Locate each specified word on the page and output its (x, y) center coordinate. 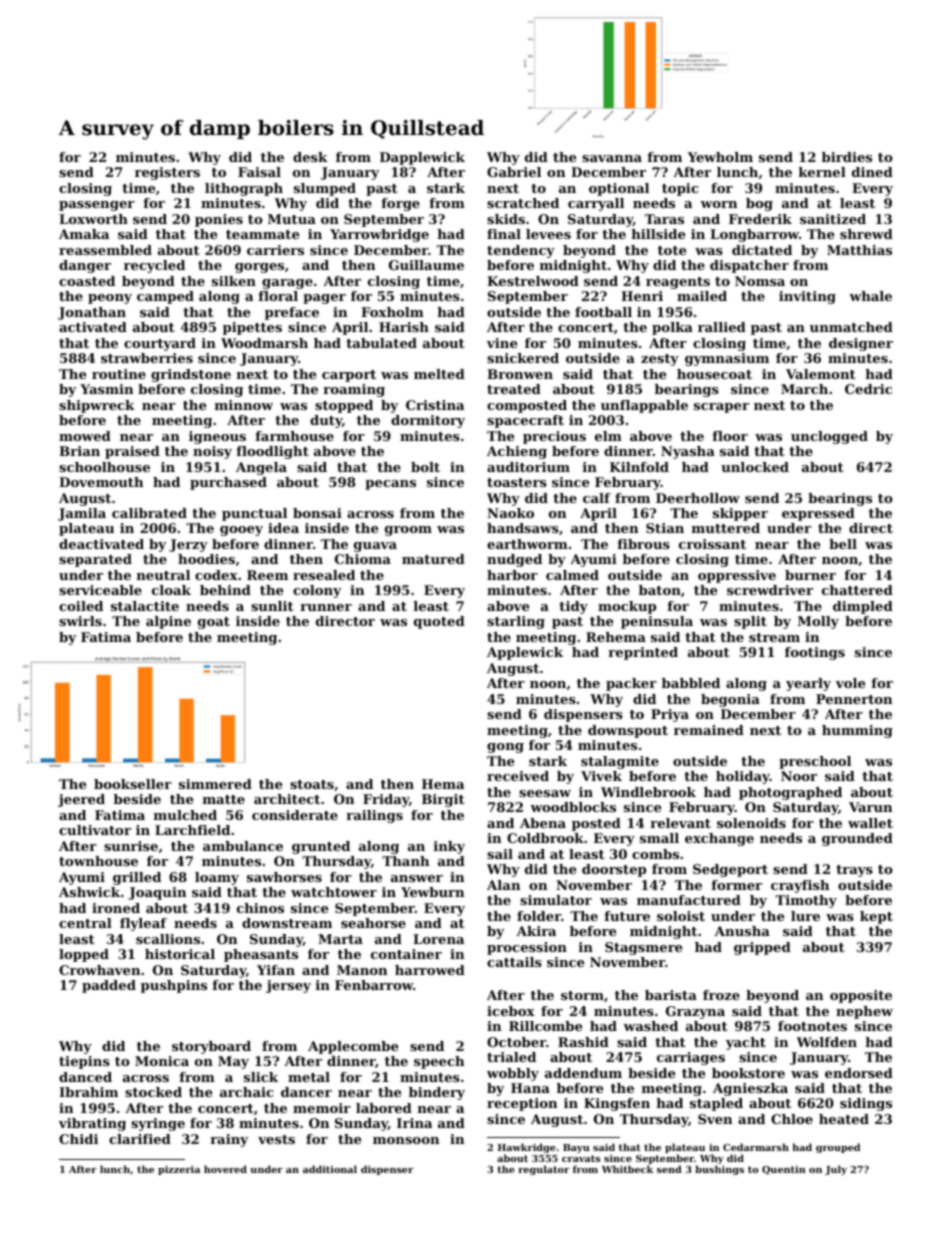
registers (167, 173)
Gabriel (514, 172)
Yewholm (720, 157)
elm (608, 436)
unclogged (829, 437)
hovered (225, 1169)
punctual (254, 514)
